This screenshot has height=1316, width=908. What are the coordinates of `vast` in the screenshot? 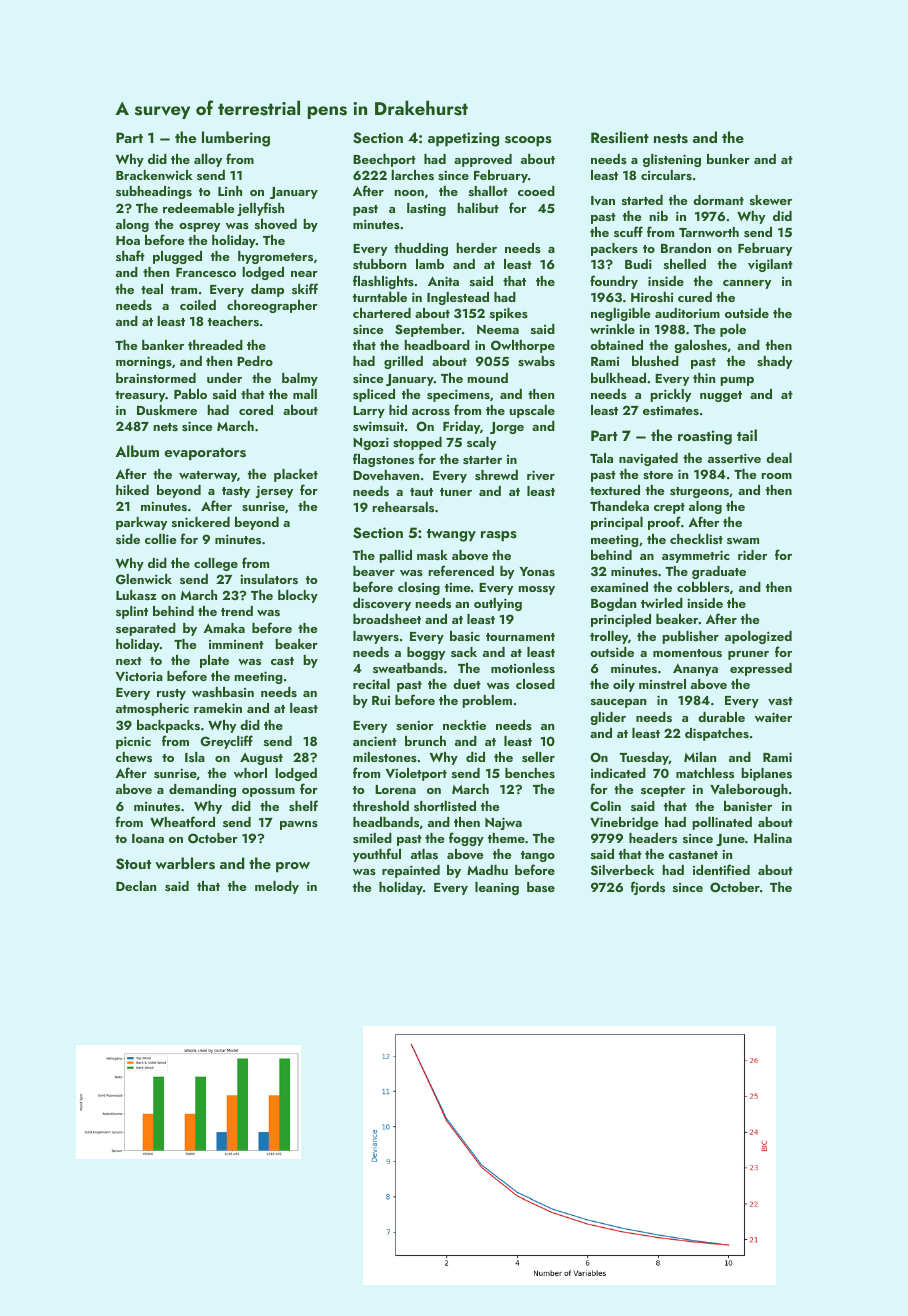 It's located at (780, 701).
